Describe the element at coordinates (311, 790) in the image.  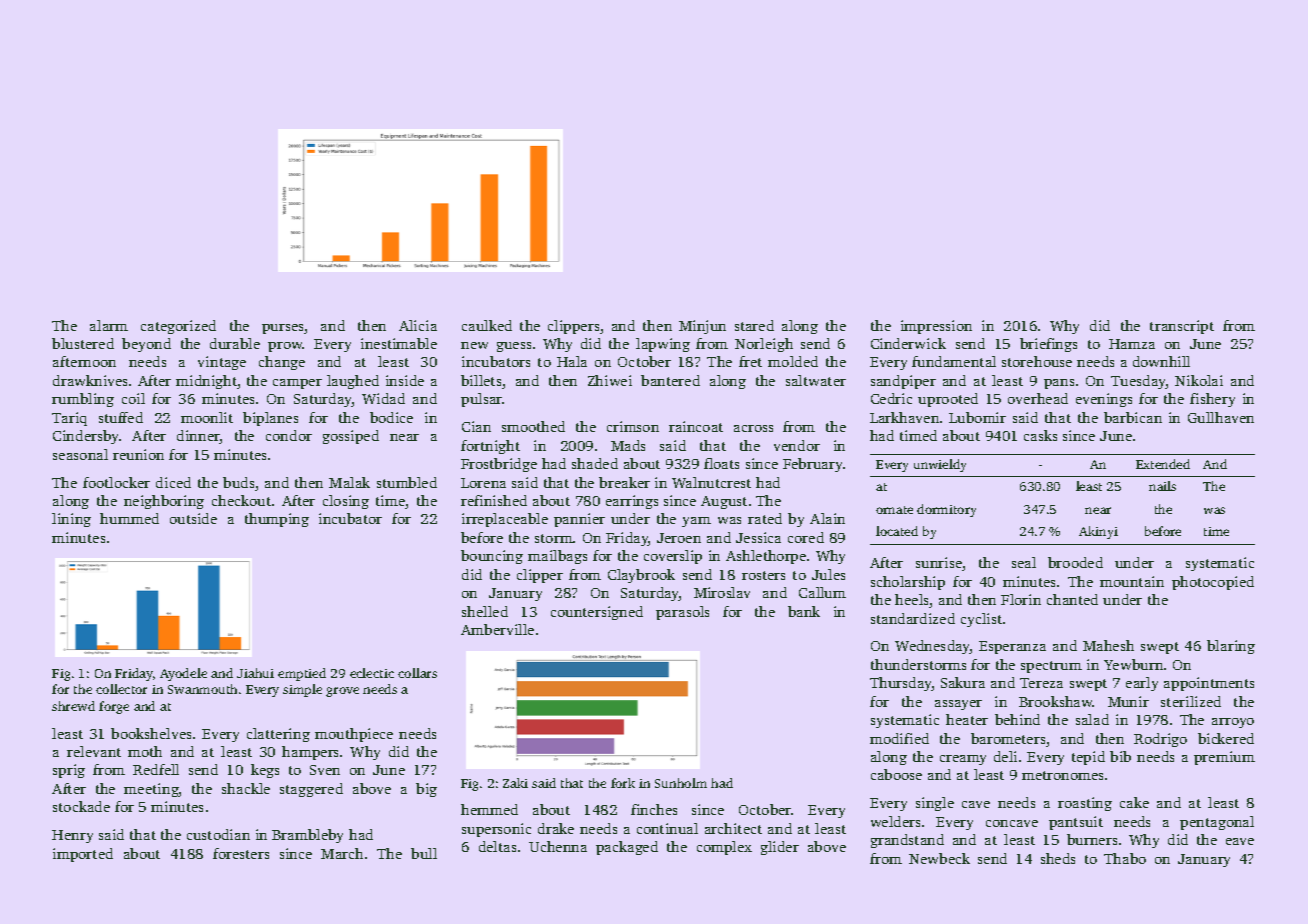
I see `staggered` at that location.
